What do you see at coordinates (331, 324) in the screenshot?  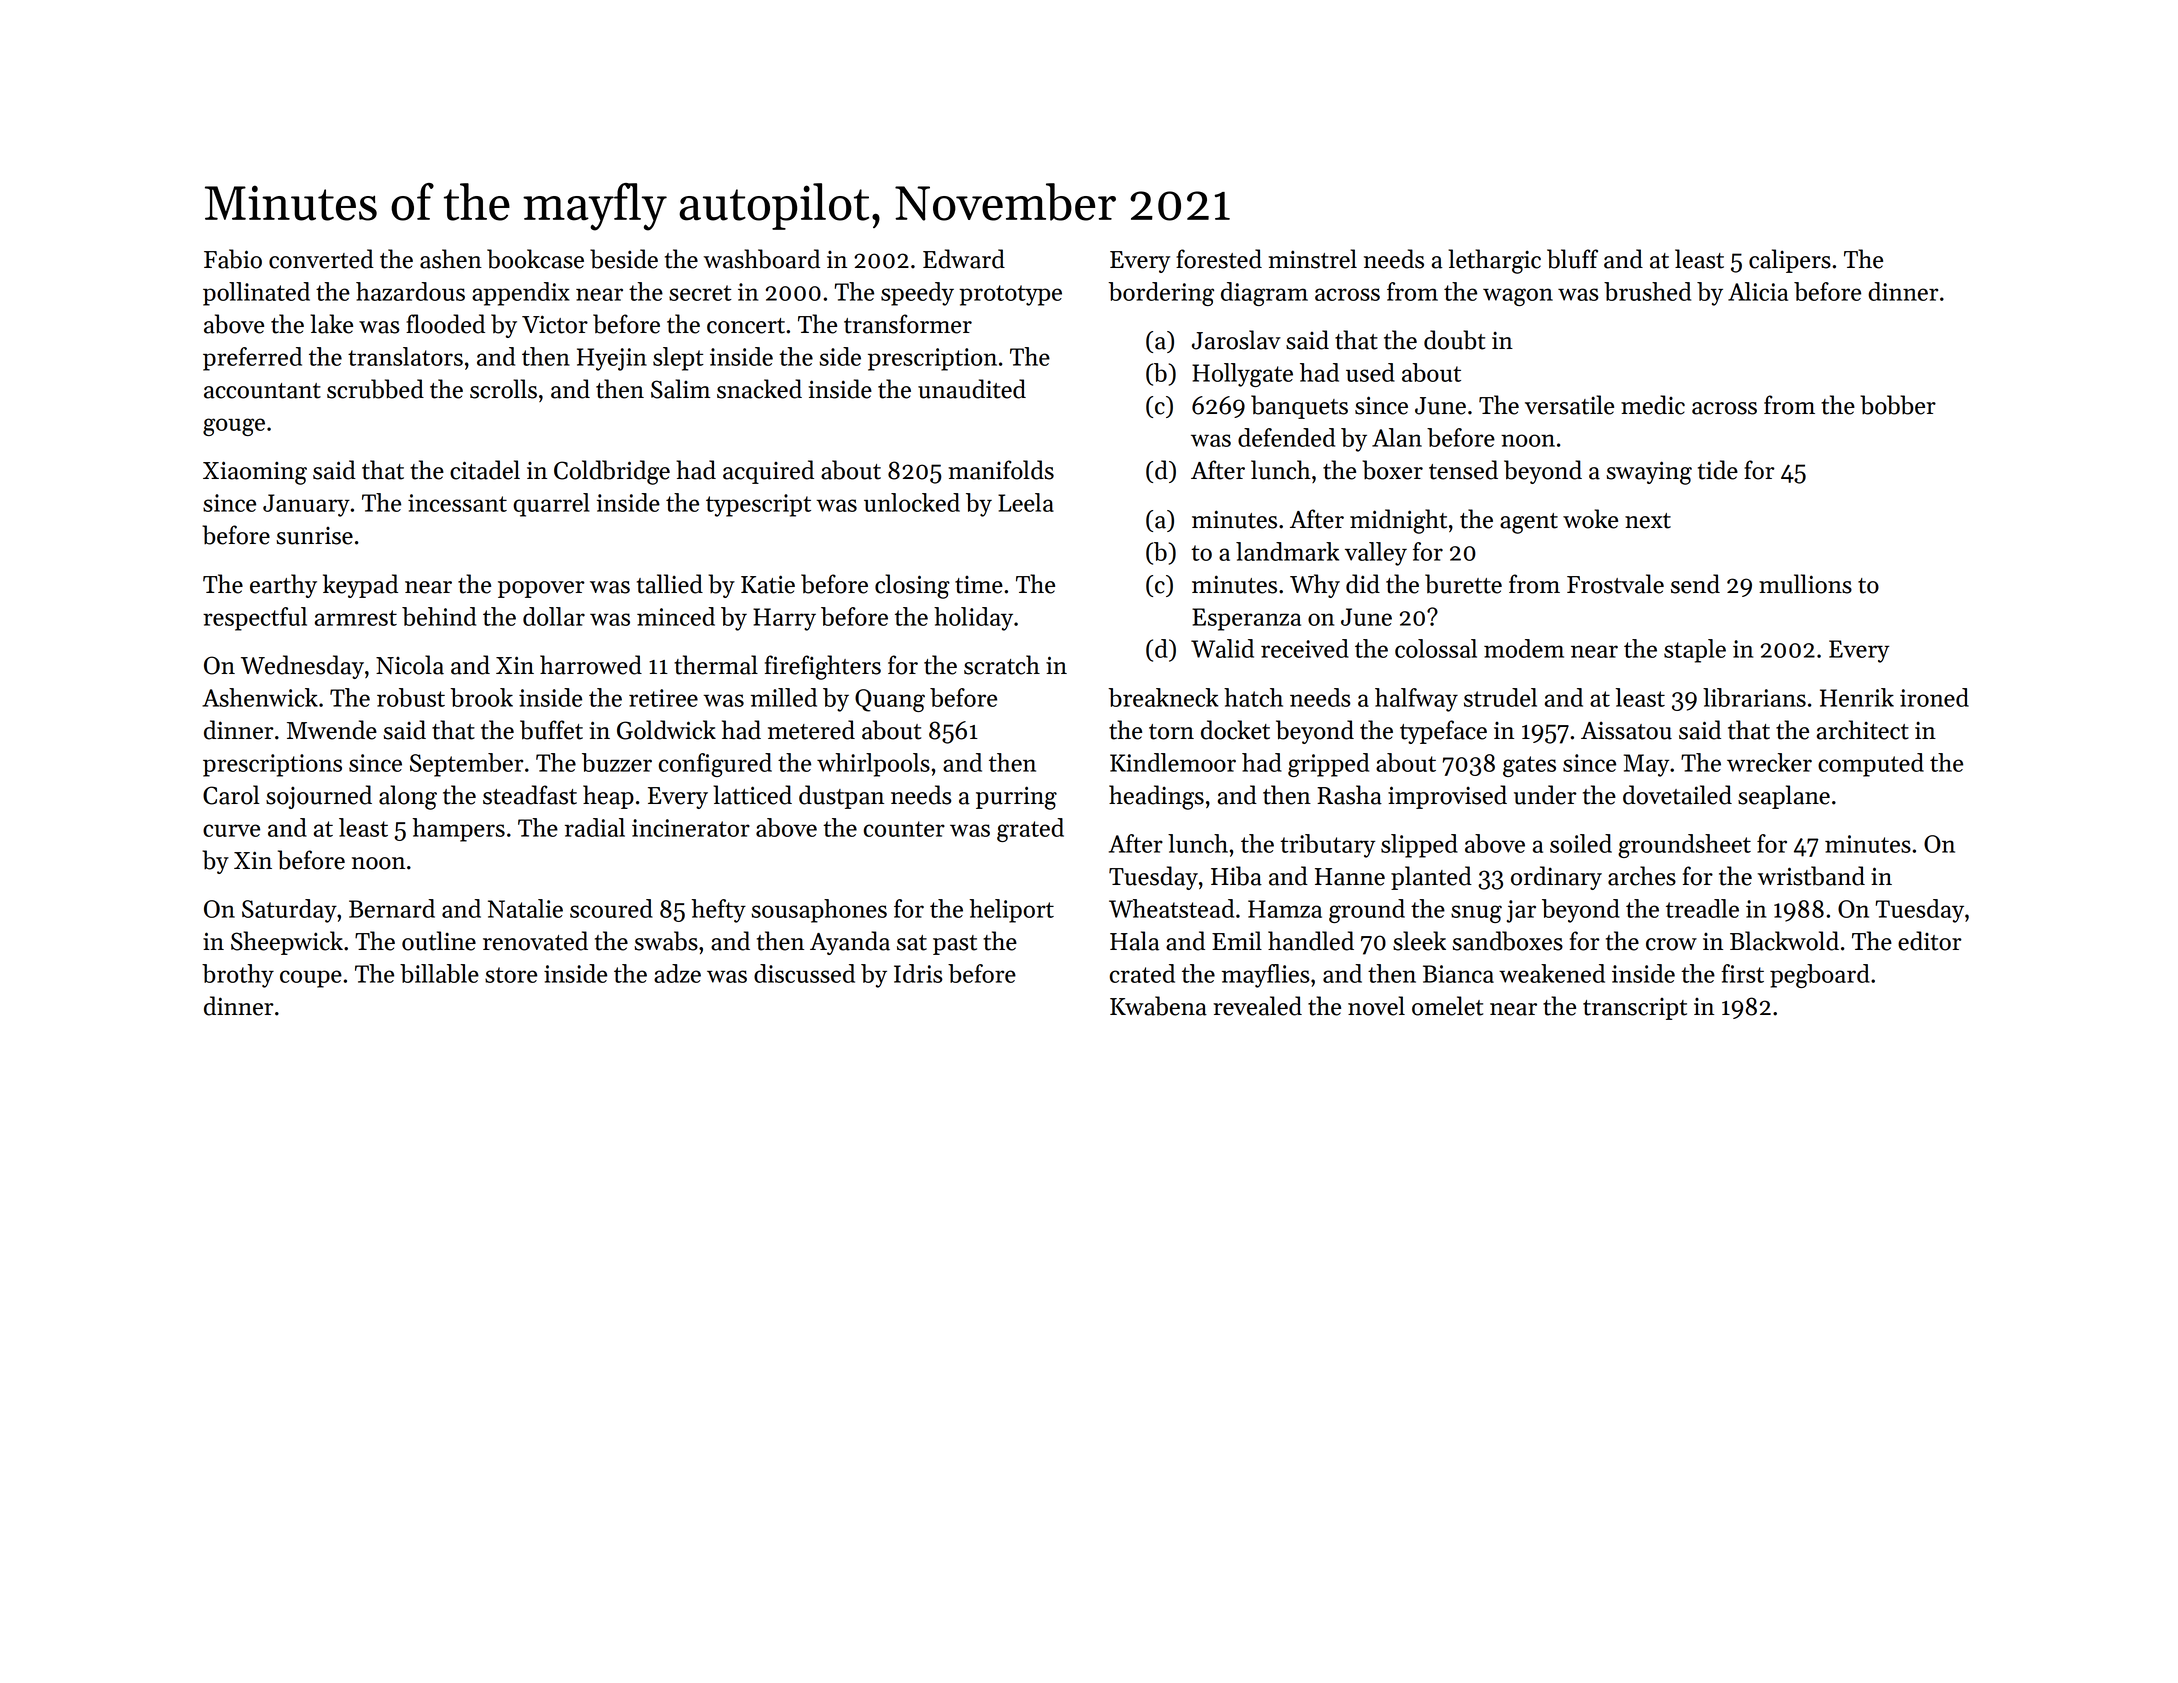 I see `lake` at bounding box center [331, 324].
